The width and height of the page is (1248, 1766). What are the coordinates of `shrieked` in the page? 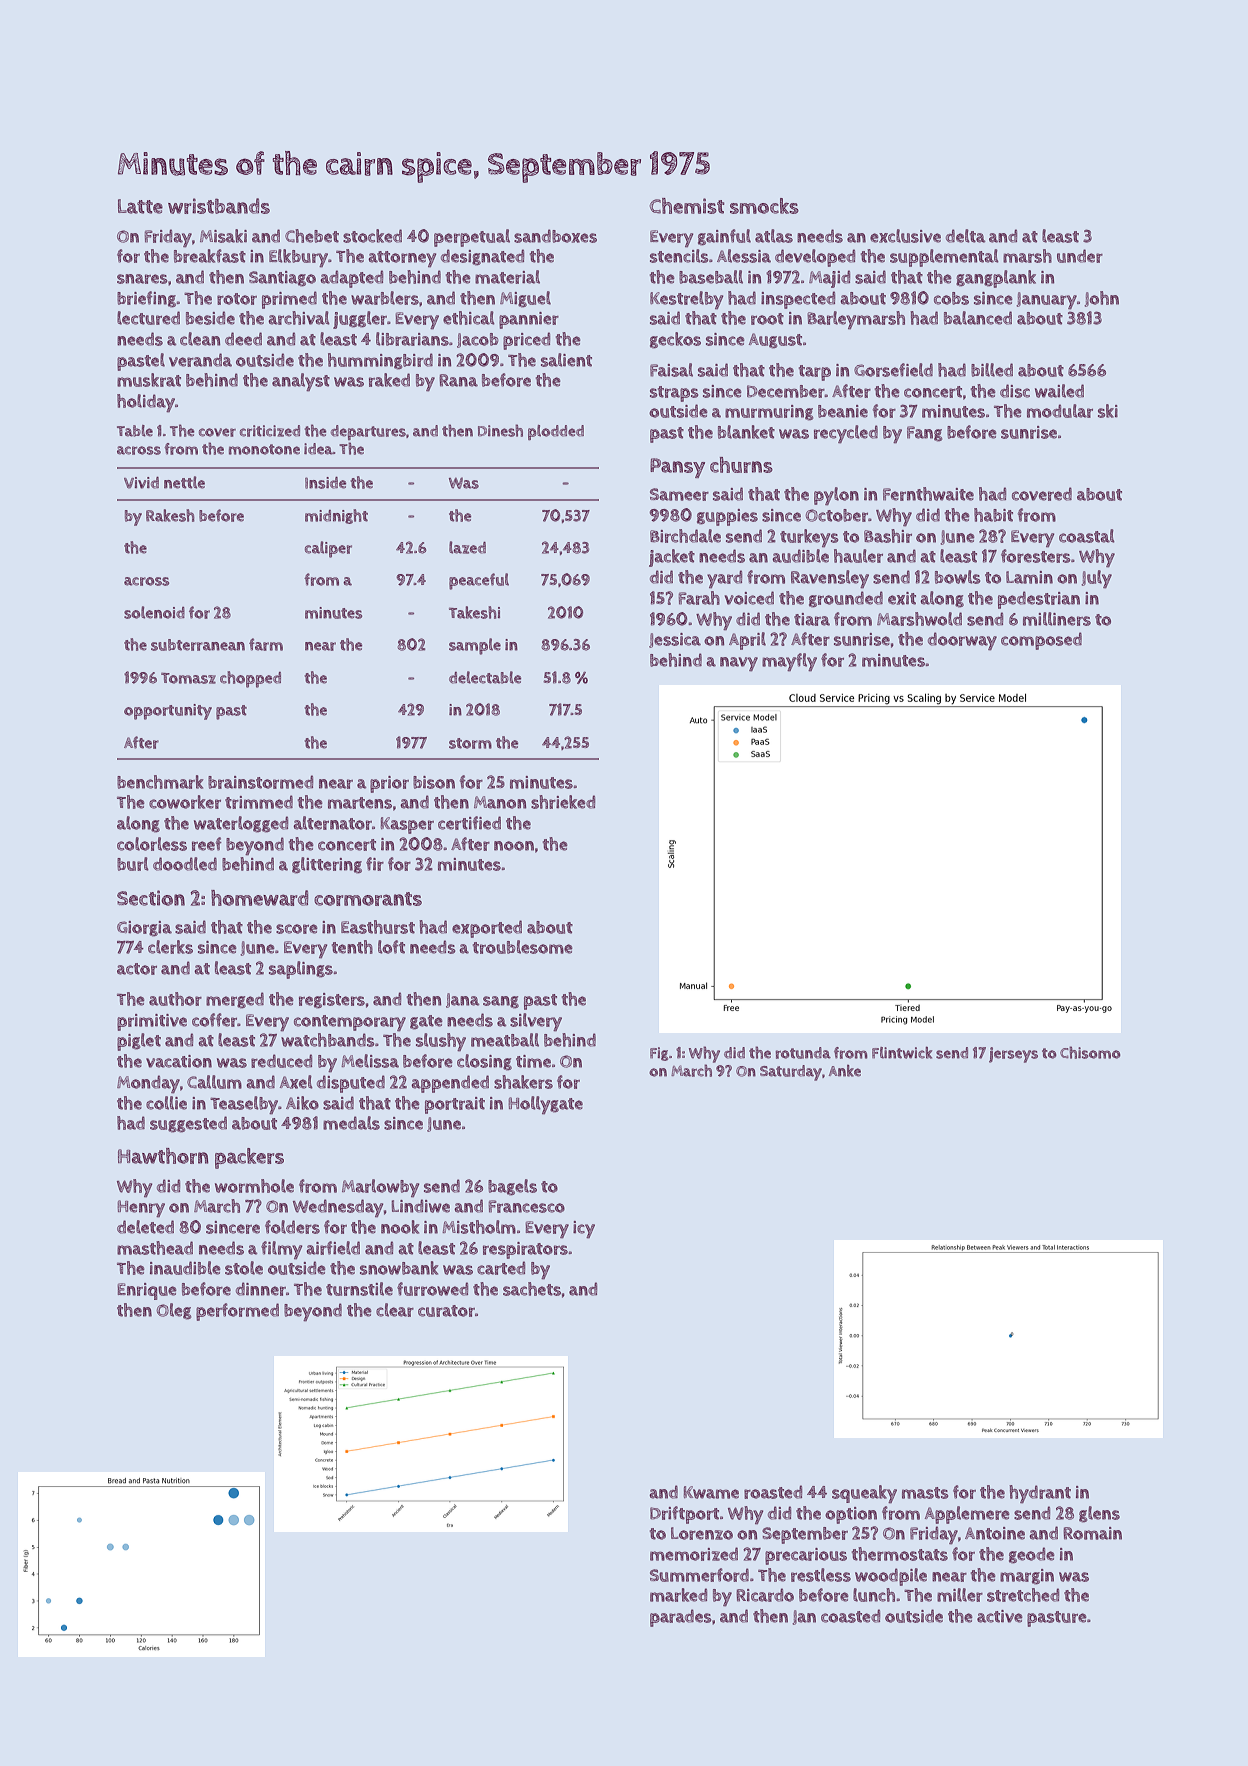 It's located at (563, 802).
